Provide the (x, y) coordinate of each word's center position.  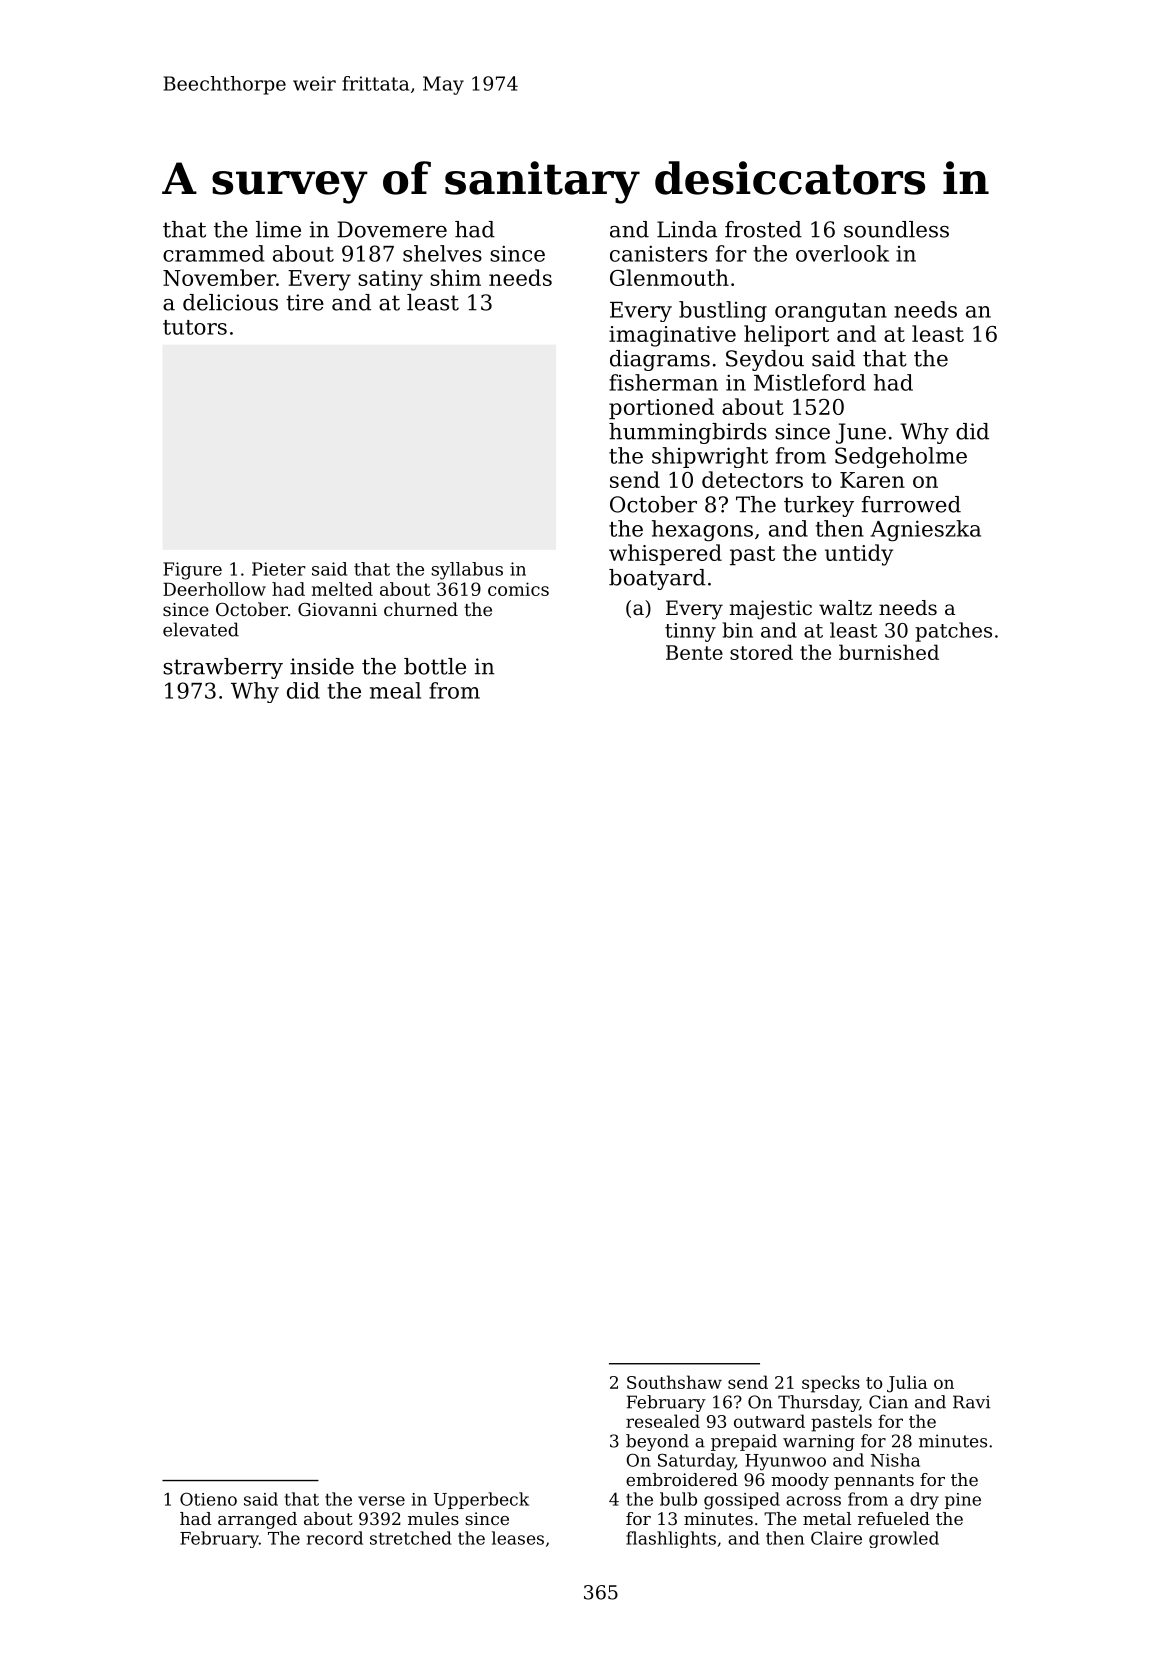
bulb (678, 1499)
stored (761, 652)
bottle (435, 666)
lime (278, 229)
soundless (896, 229)
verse (381, 1501)
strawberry (223, 668)
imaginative (672, 336)
